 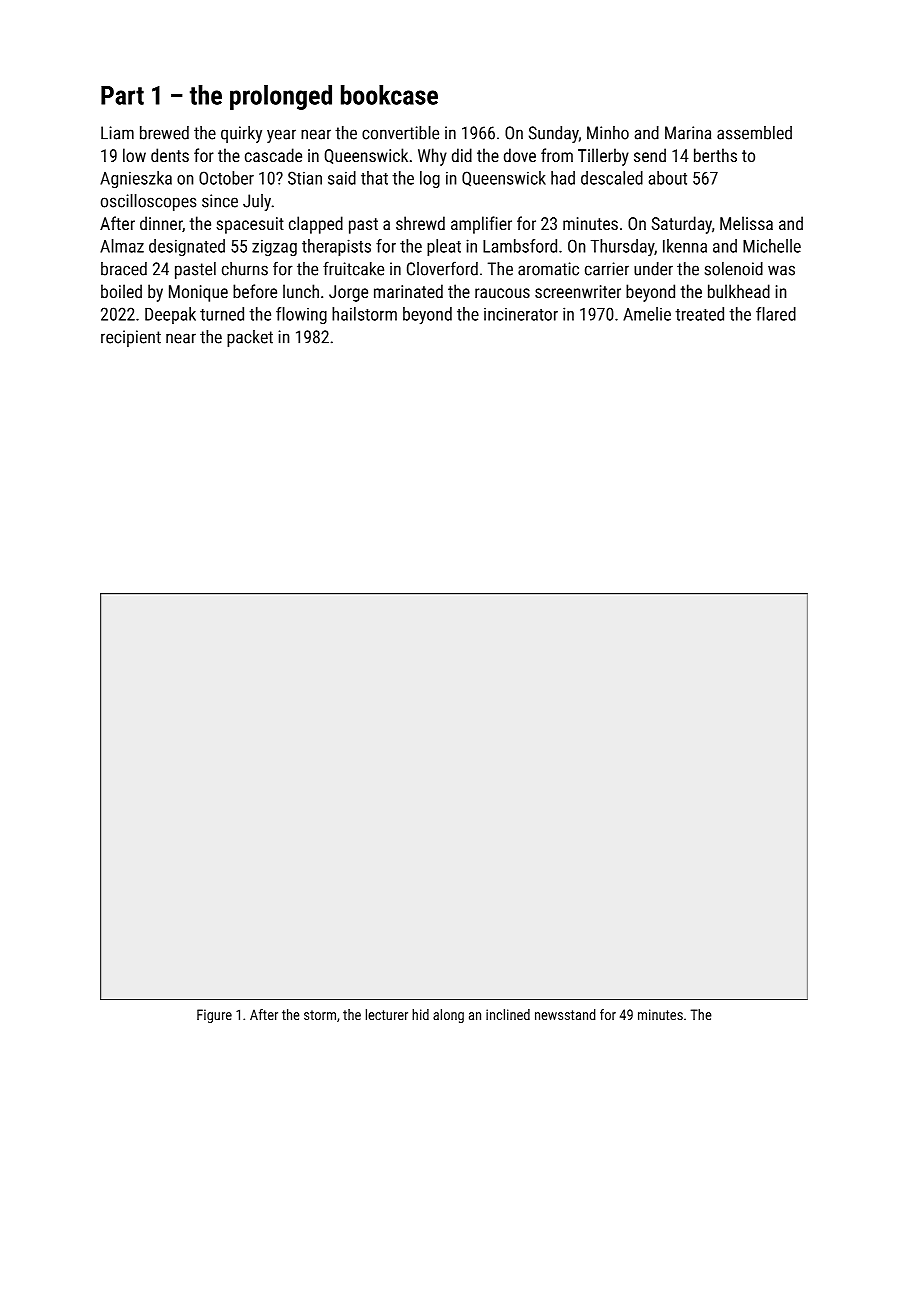 I want to click on prolonged, so click(x=281, y=97).
